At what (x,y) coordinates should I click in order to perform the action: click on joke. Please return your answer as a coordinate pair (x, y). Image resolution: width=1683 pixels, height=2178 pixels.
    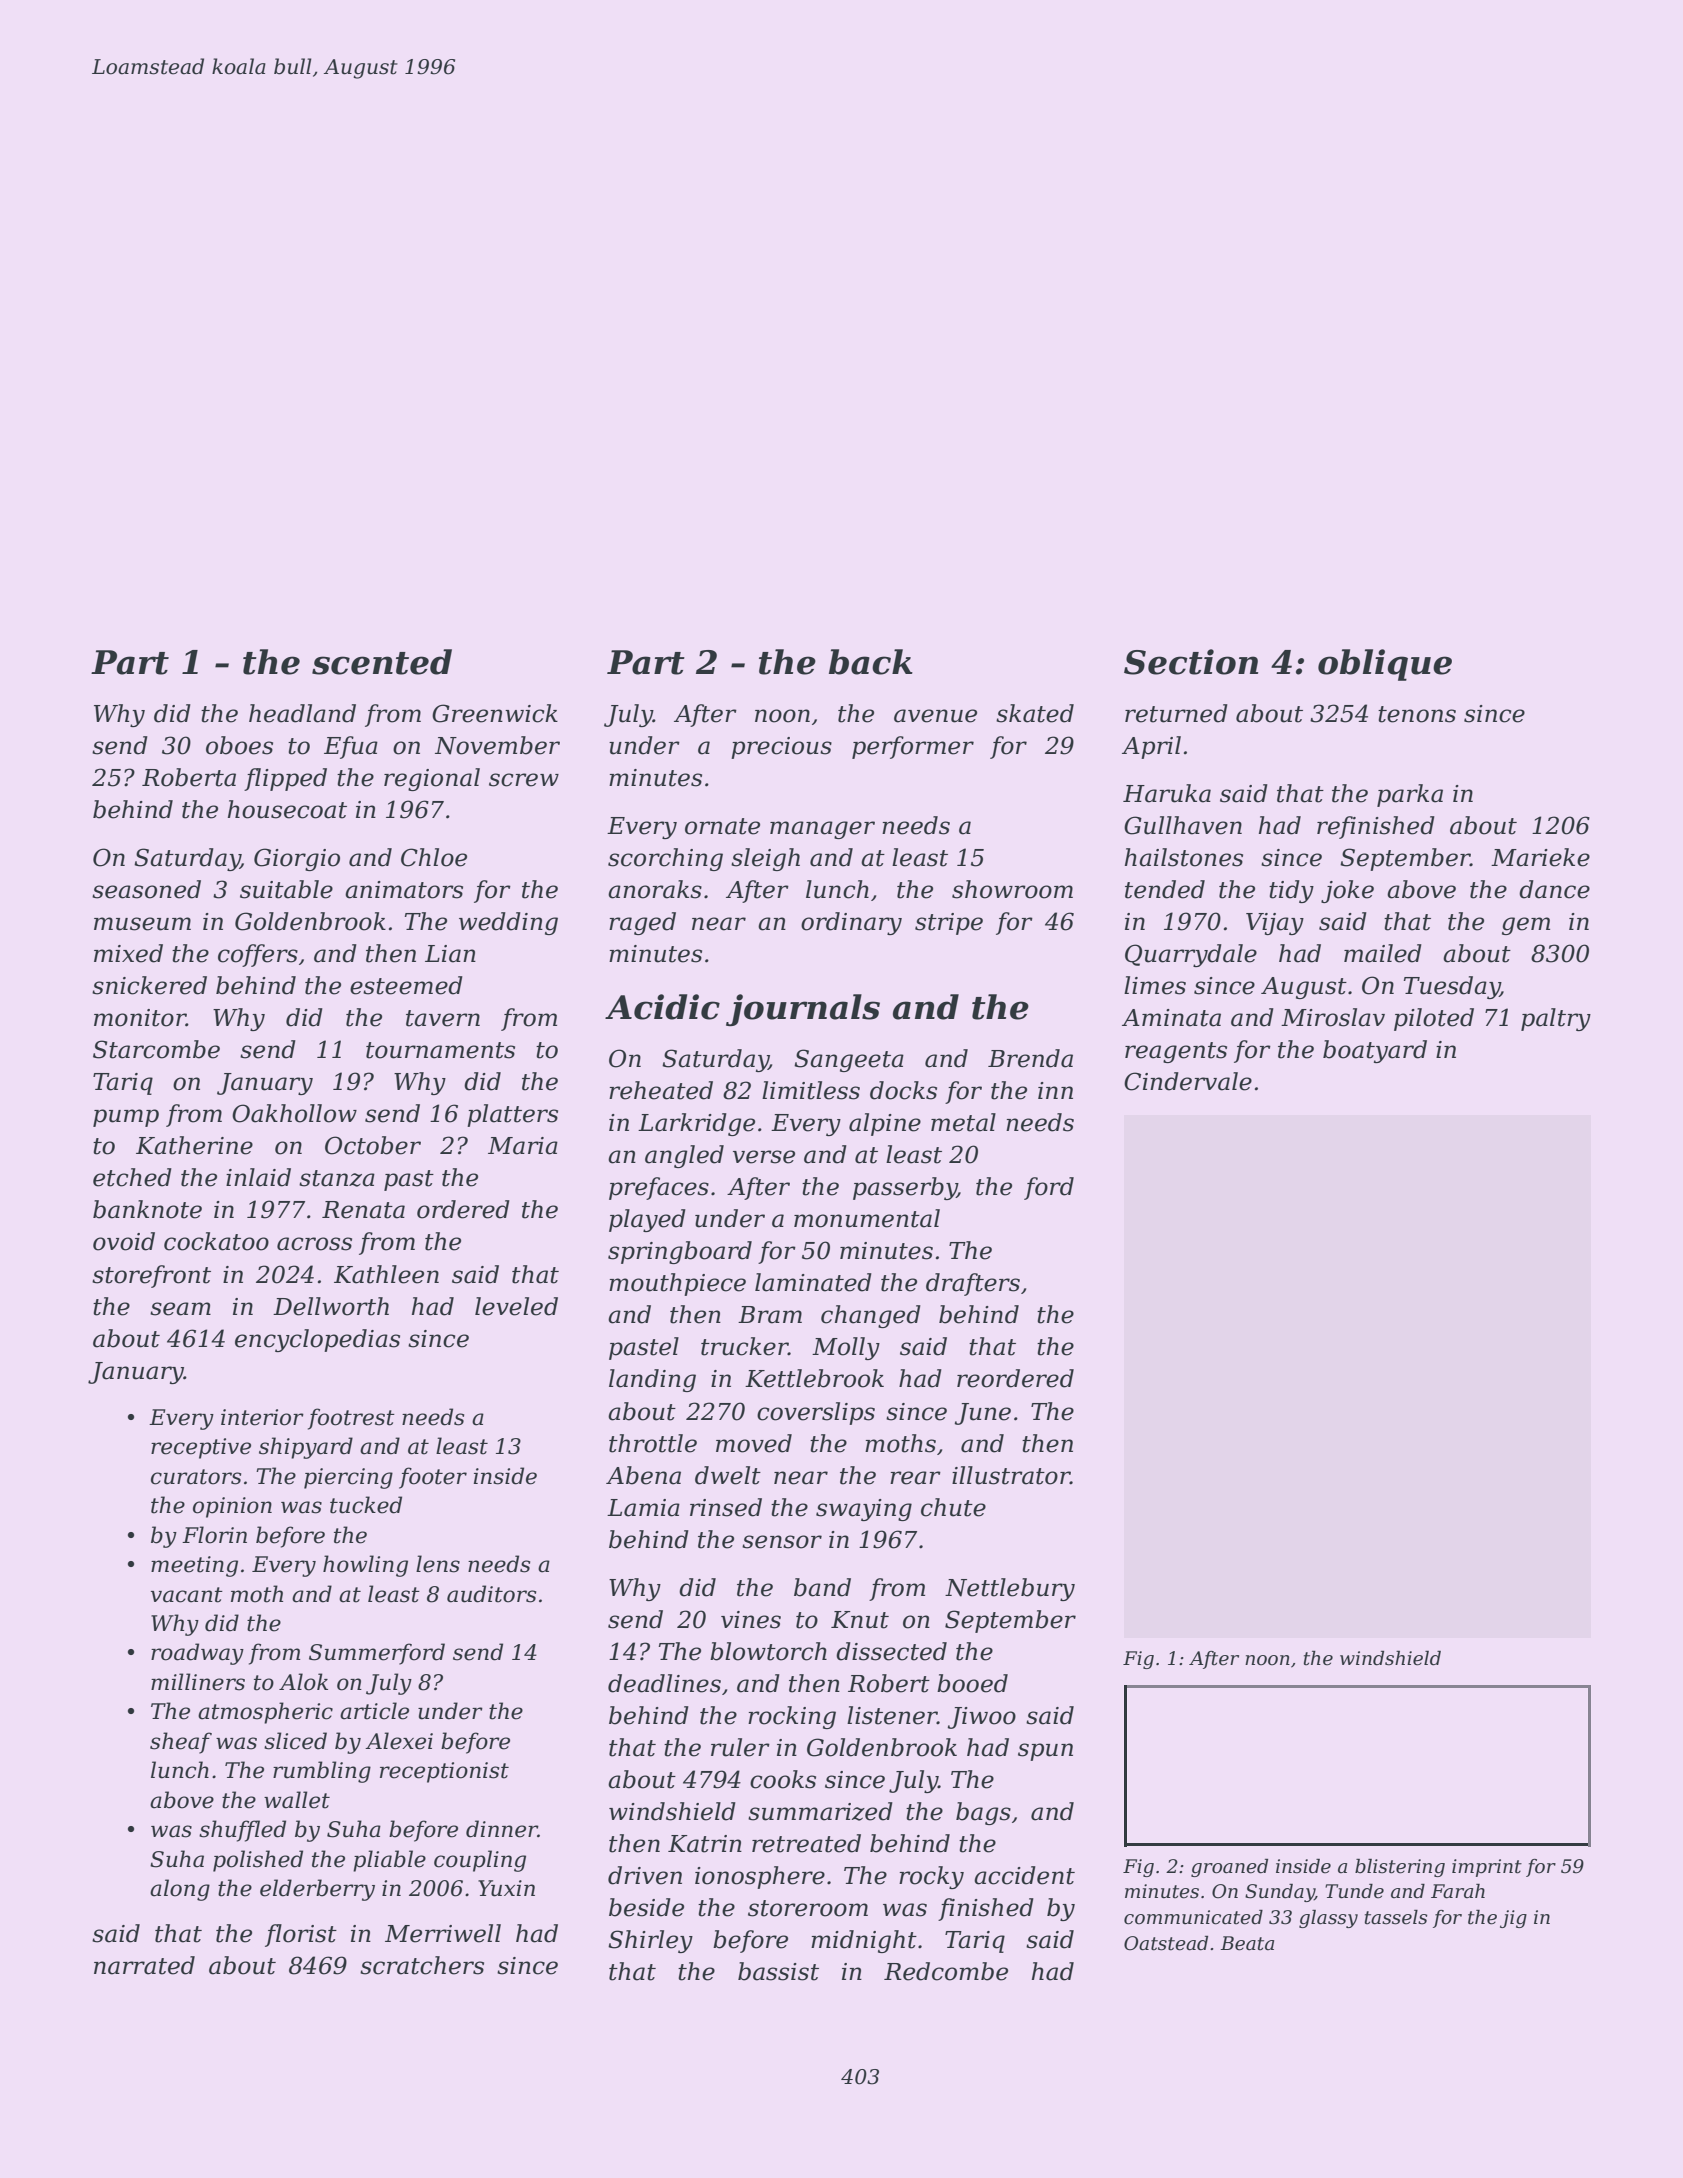
    Looking at the image, I should click on (1347, 891).
